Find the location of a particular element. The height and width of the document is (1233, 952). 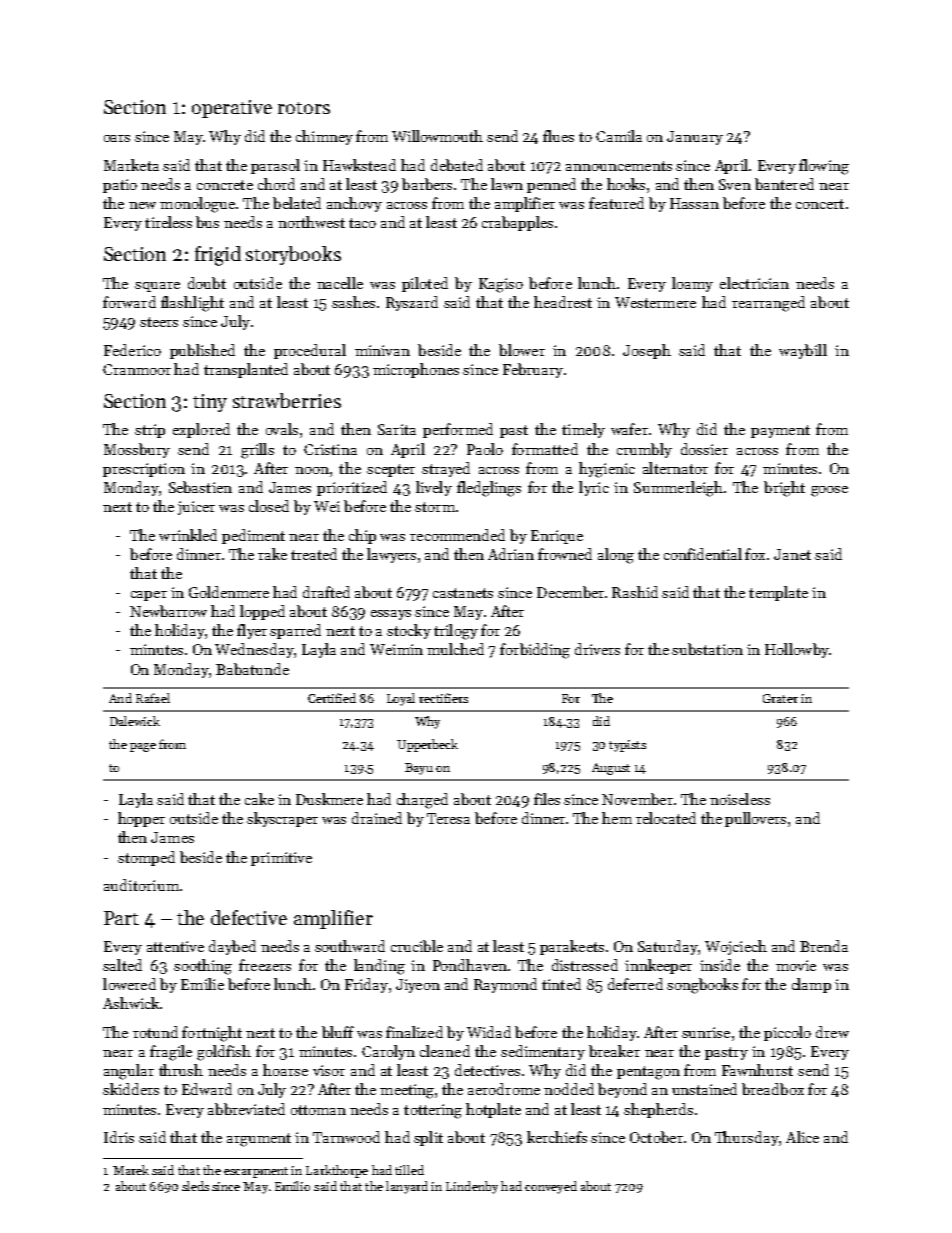

essays is located at coordinates (391, 615).
